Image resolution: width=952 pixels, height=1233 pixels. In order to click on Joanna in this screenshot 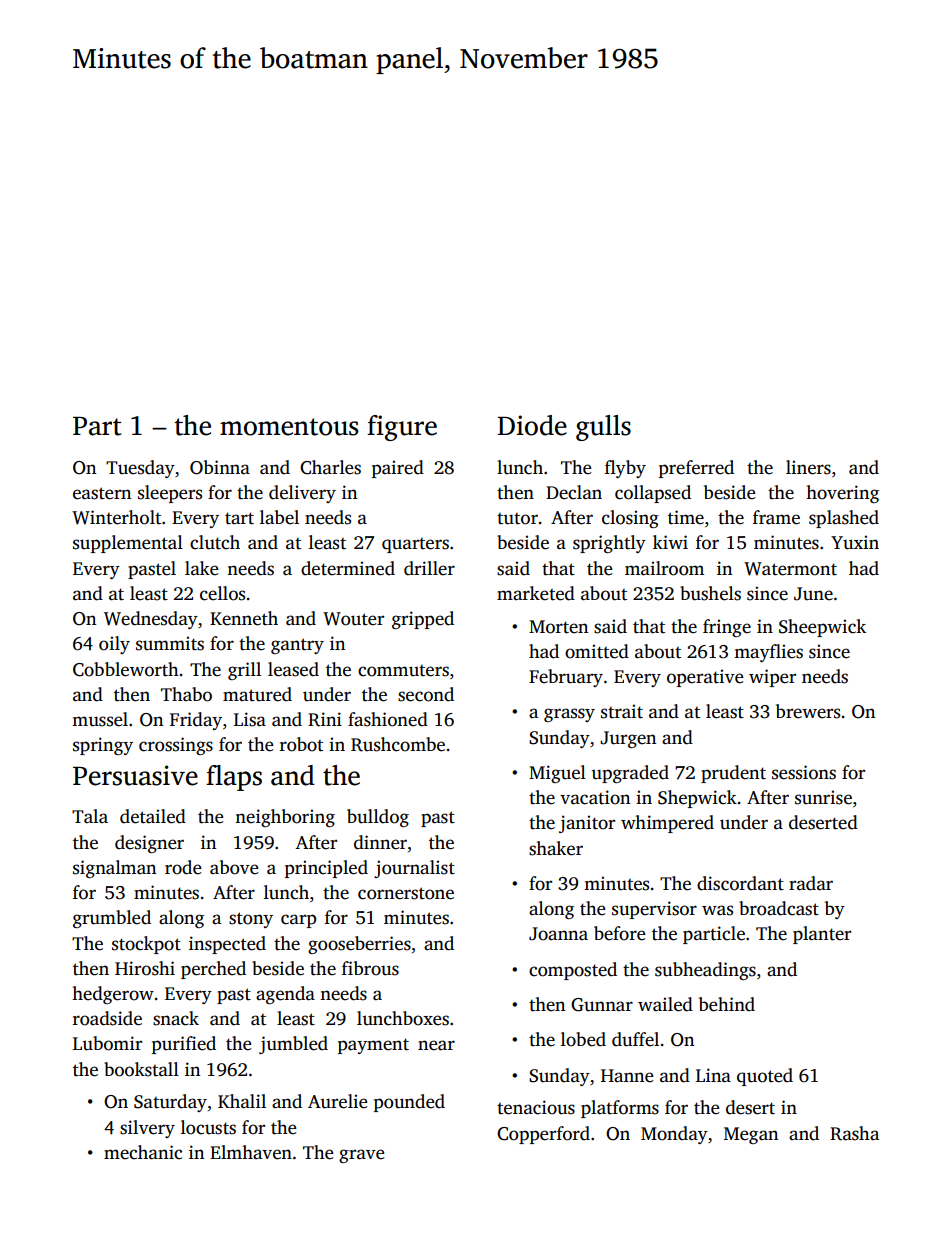, I will do `click(558, 934)`.
